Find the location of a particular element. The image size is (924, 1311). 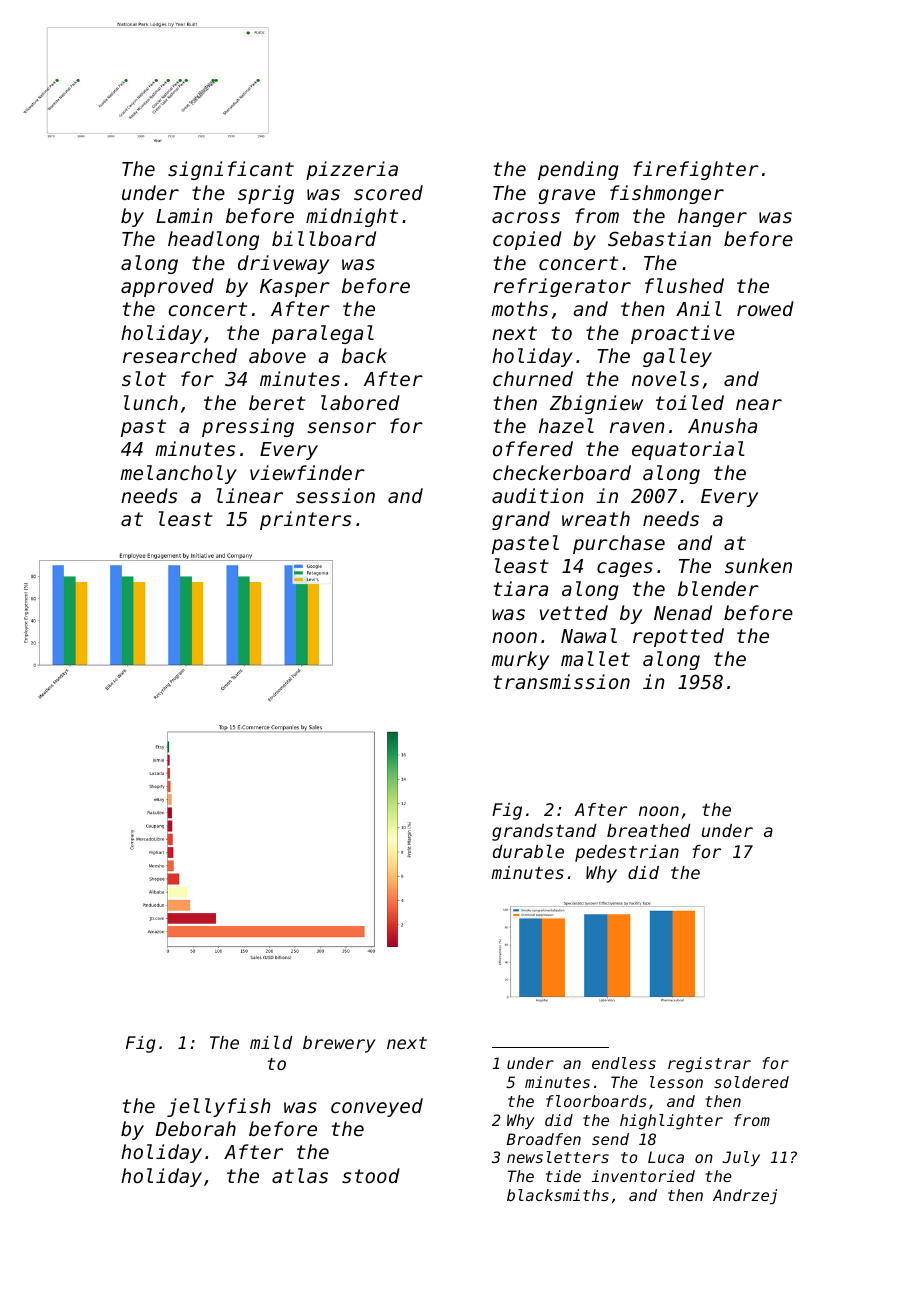

Anusha is located at coordinates (722, 425).
